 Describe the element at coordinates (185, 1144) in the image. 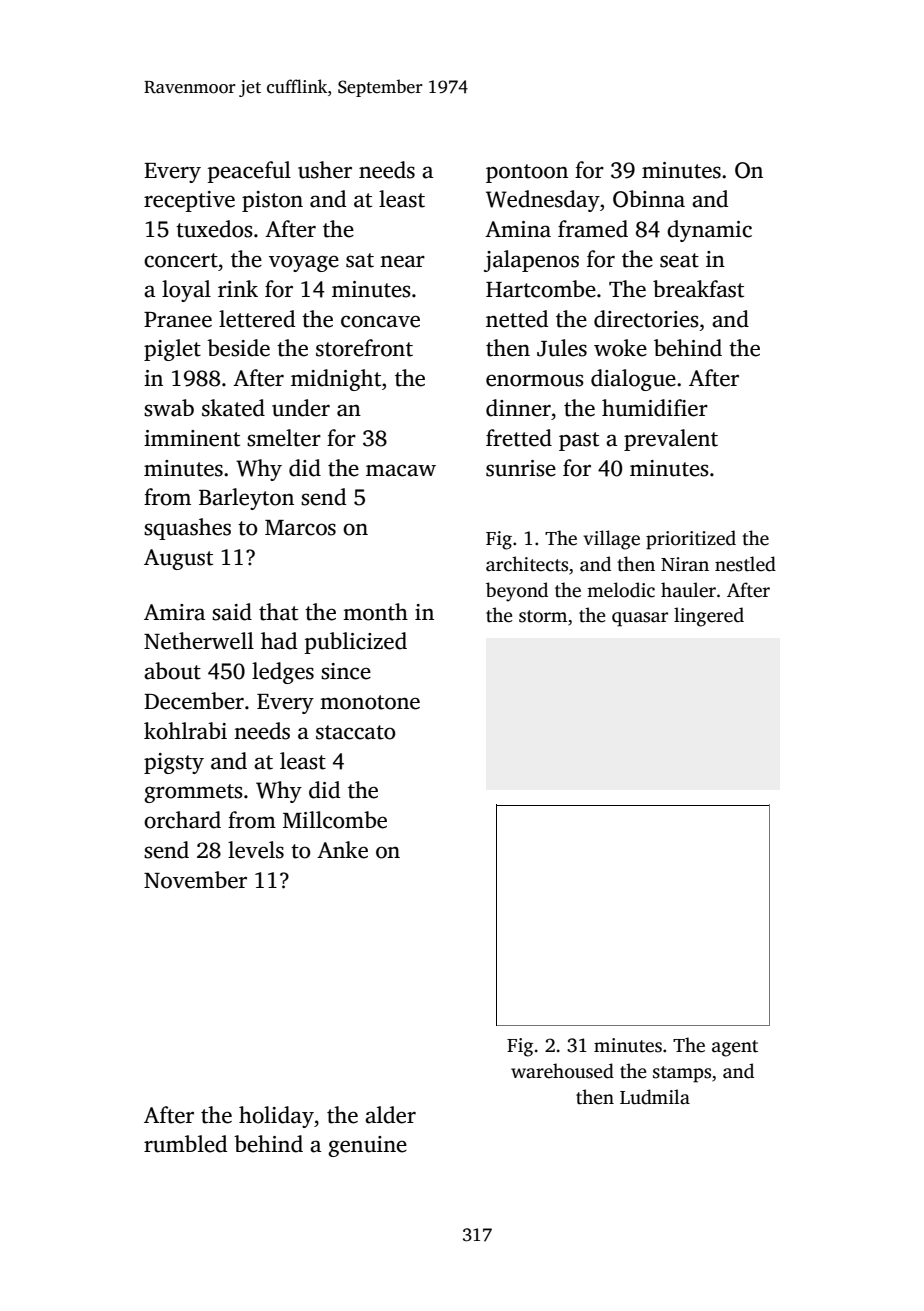

I see `rumbled` at that location.
